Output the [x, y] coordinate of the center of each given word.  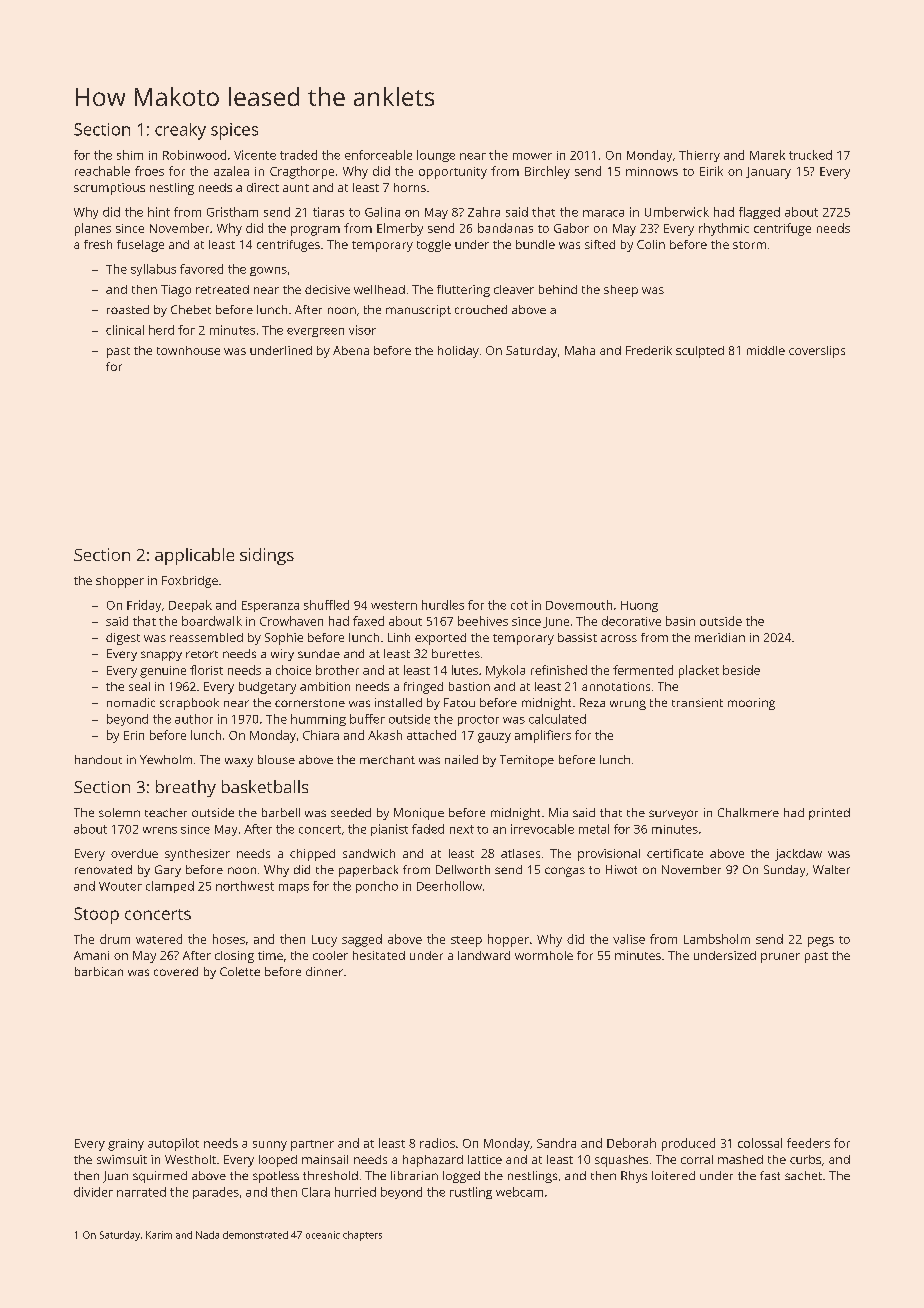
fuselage [140, 246]
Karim [159, 1235]
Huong [639, 606]
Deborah [631, 1143]
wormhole [544, 955]
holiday [458, 352]
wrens [160, 830]
